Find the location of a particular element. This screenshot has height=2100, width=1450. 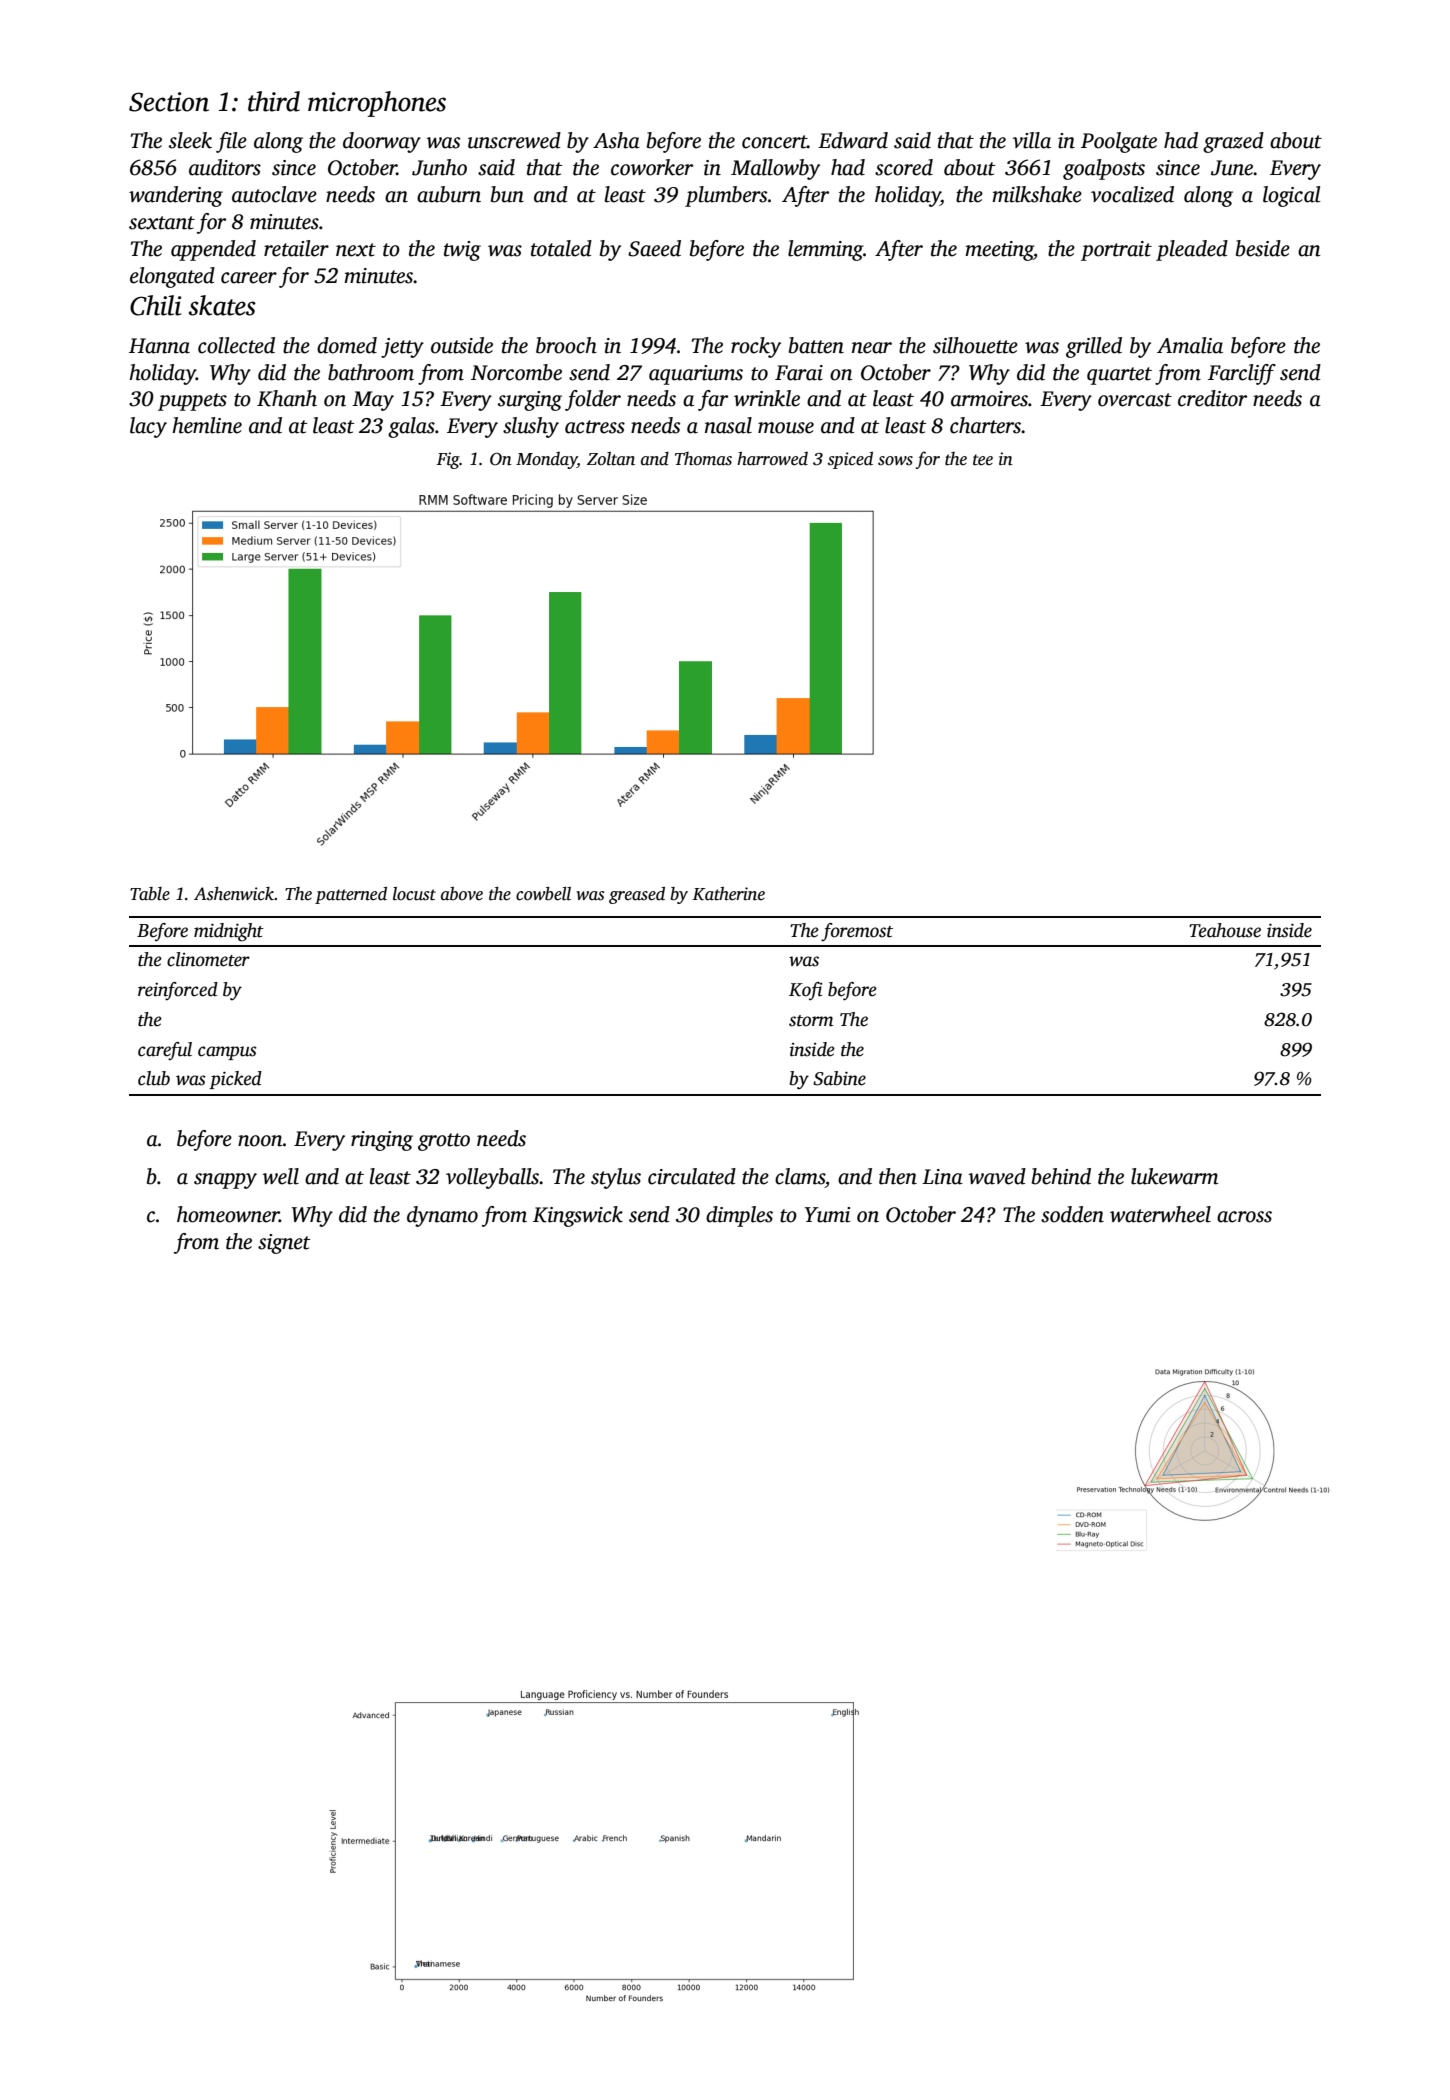

tee is located at coordinates (983, 460).
